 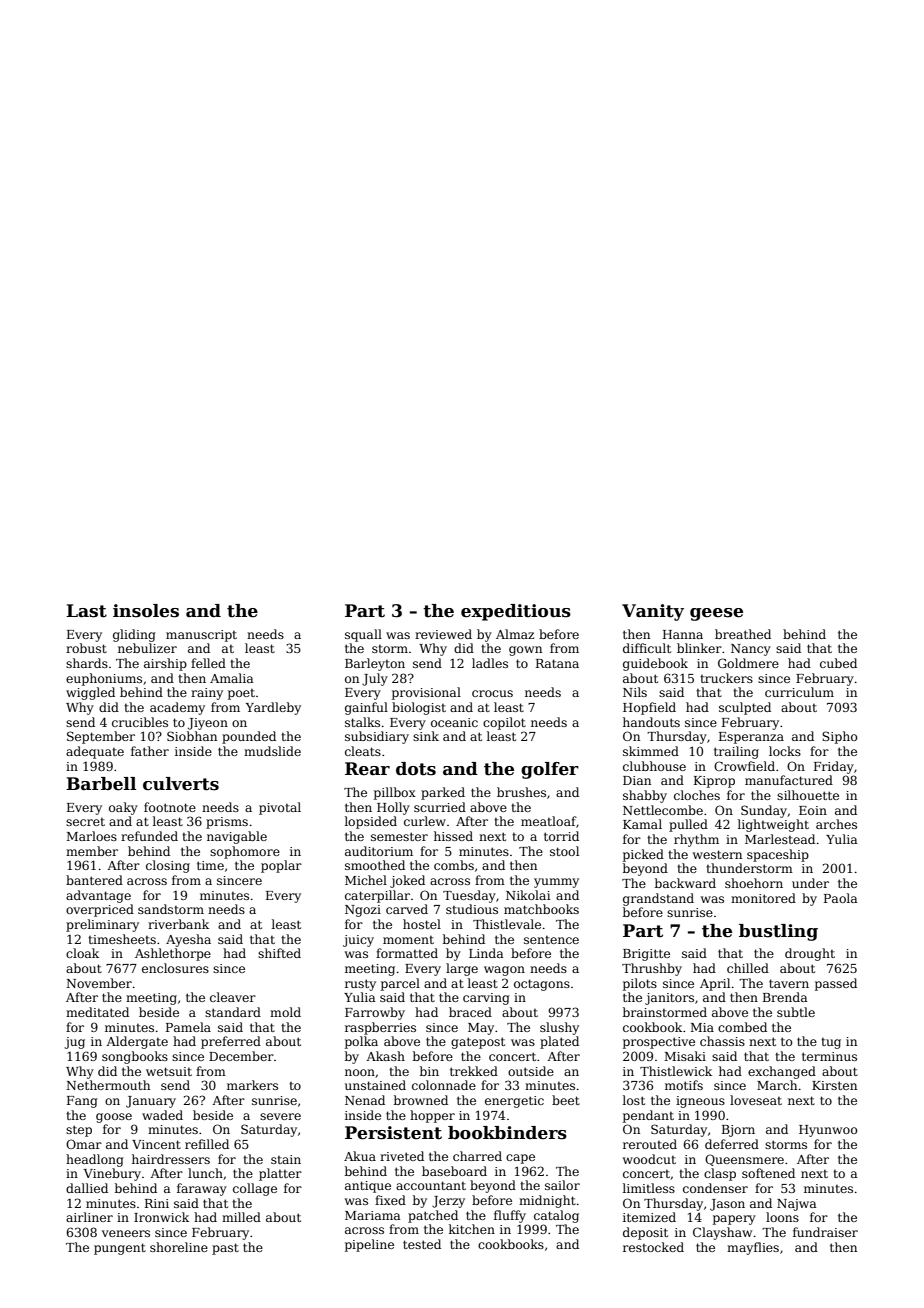 I want to click on Last, so click(x=86, y=611).
